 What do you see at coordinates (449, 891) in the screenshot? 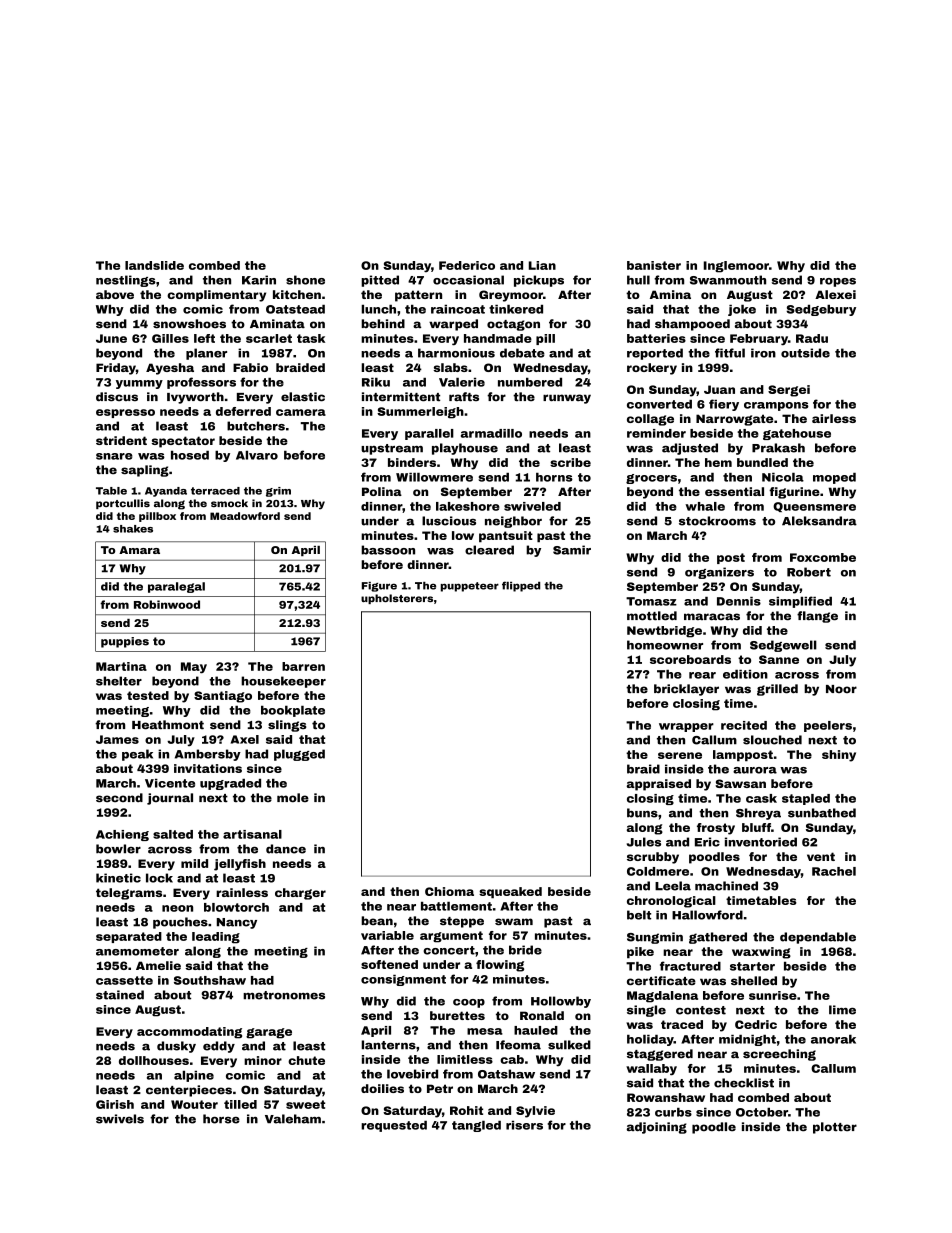
I see `Chioma` at bounding box center [449, 891].
